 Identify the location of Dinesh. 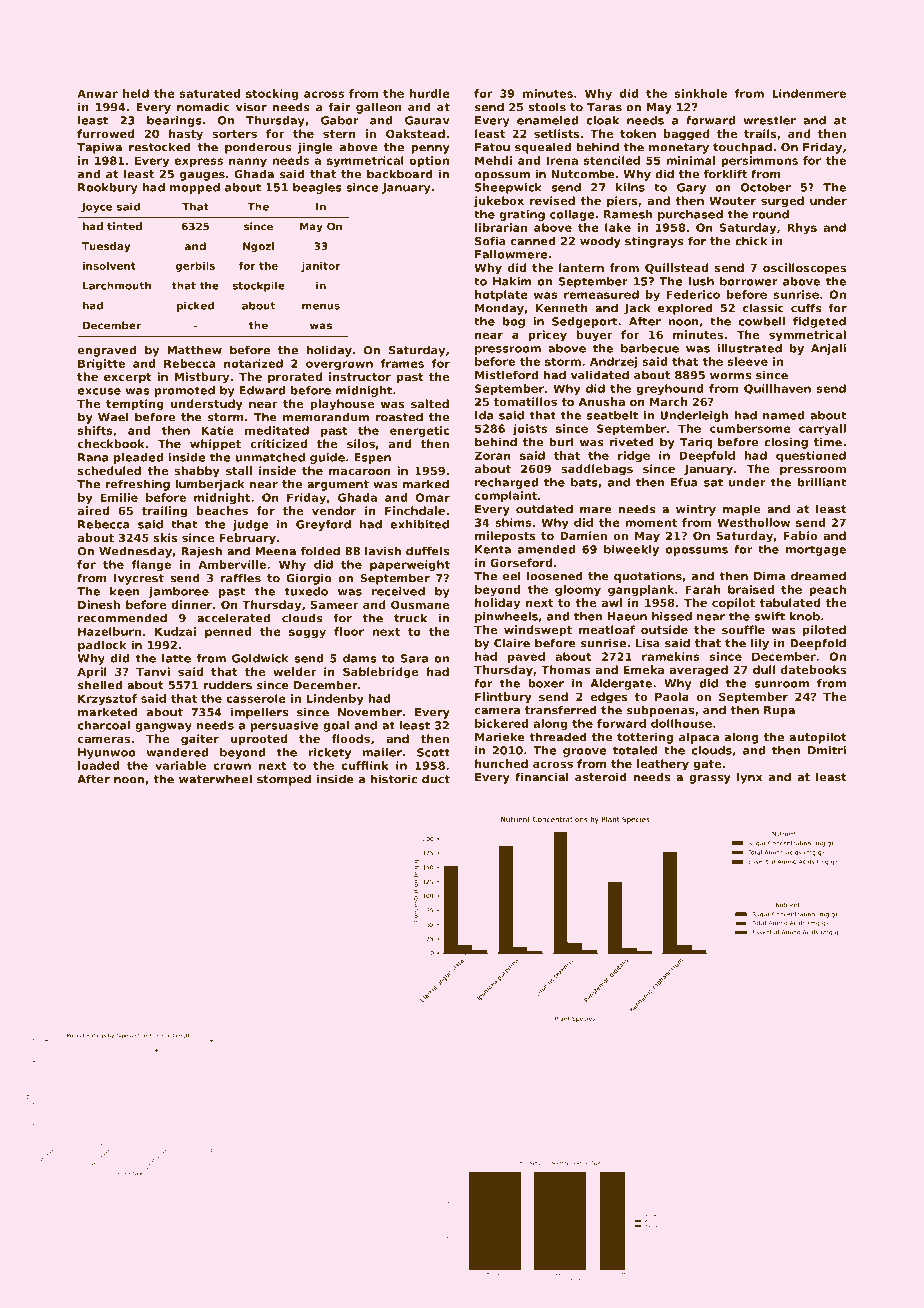
(99, 604).
